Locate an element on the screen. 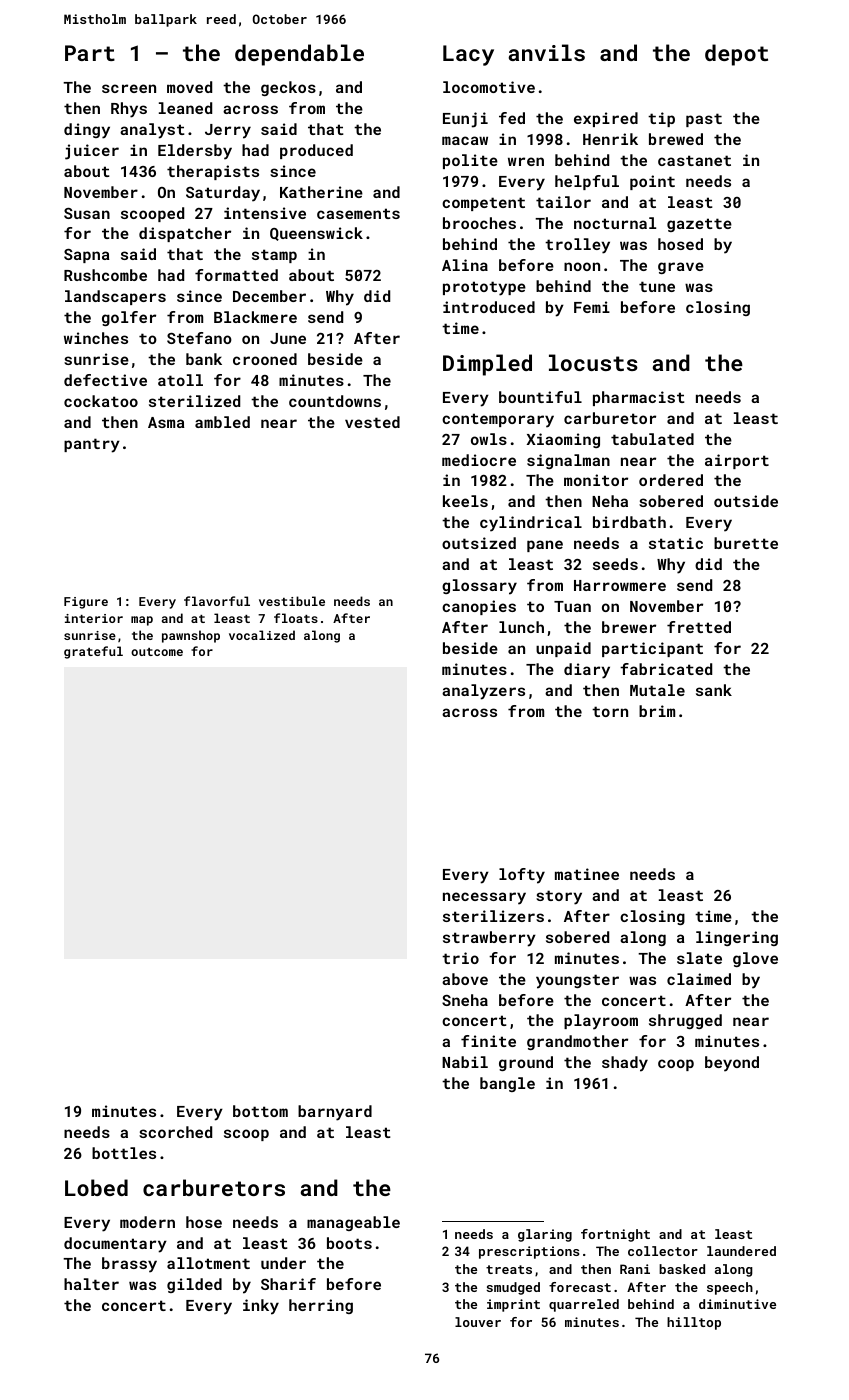  allotment is located at coordinates (208, 1263).
